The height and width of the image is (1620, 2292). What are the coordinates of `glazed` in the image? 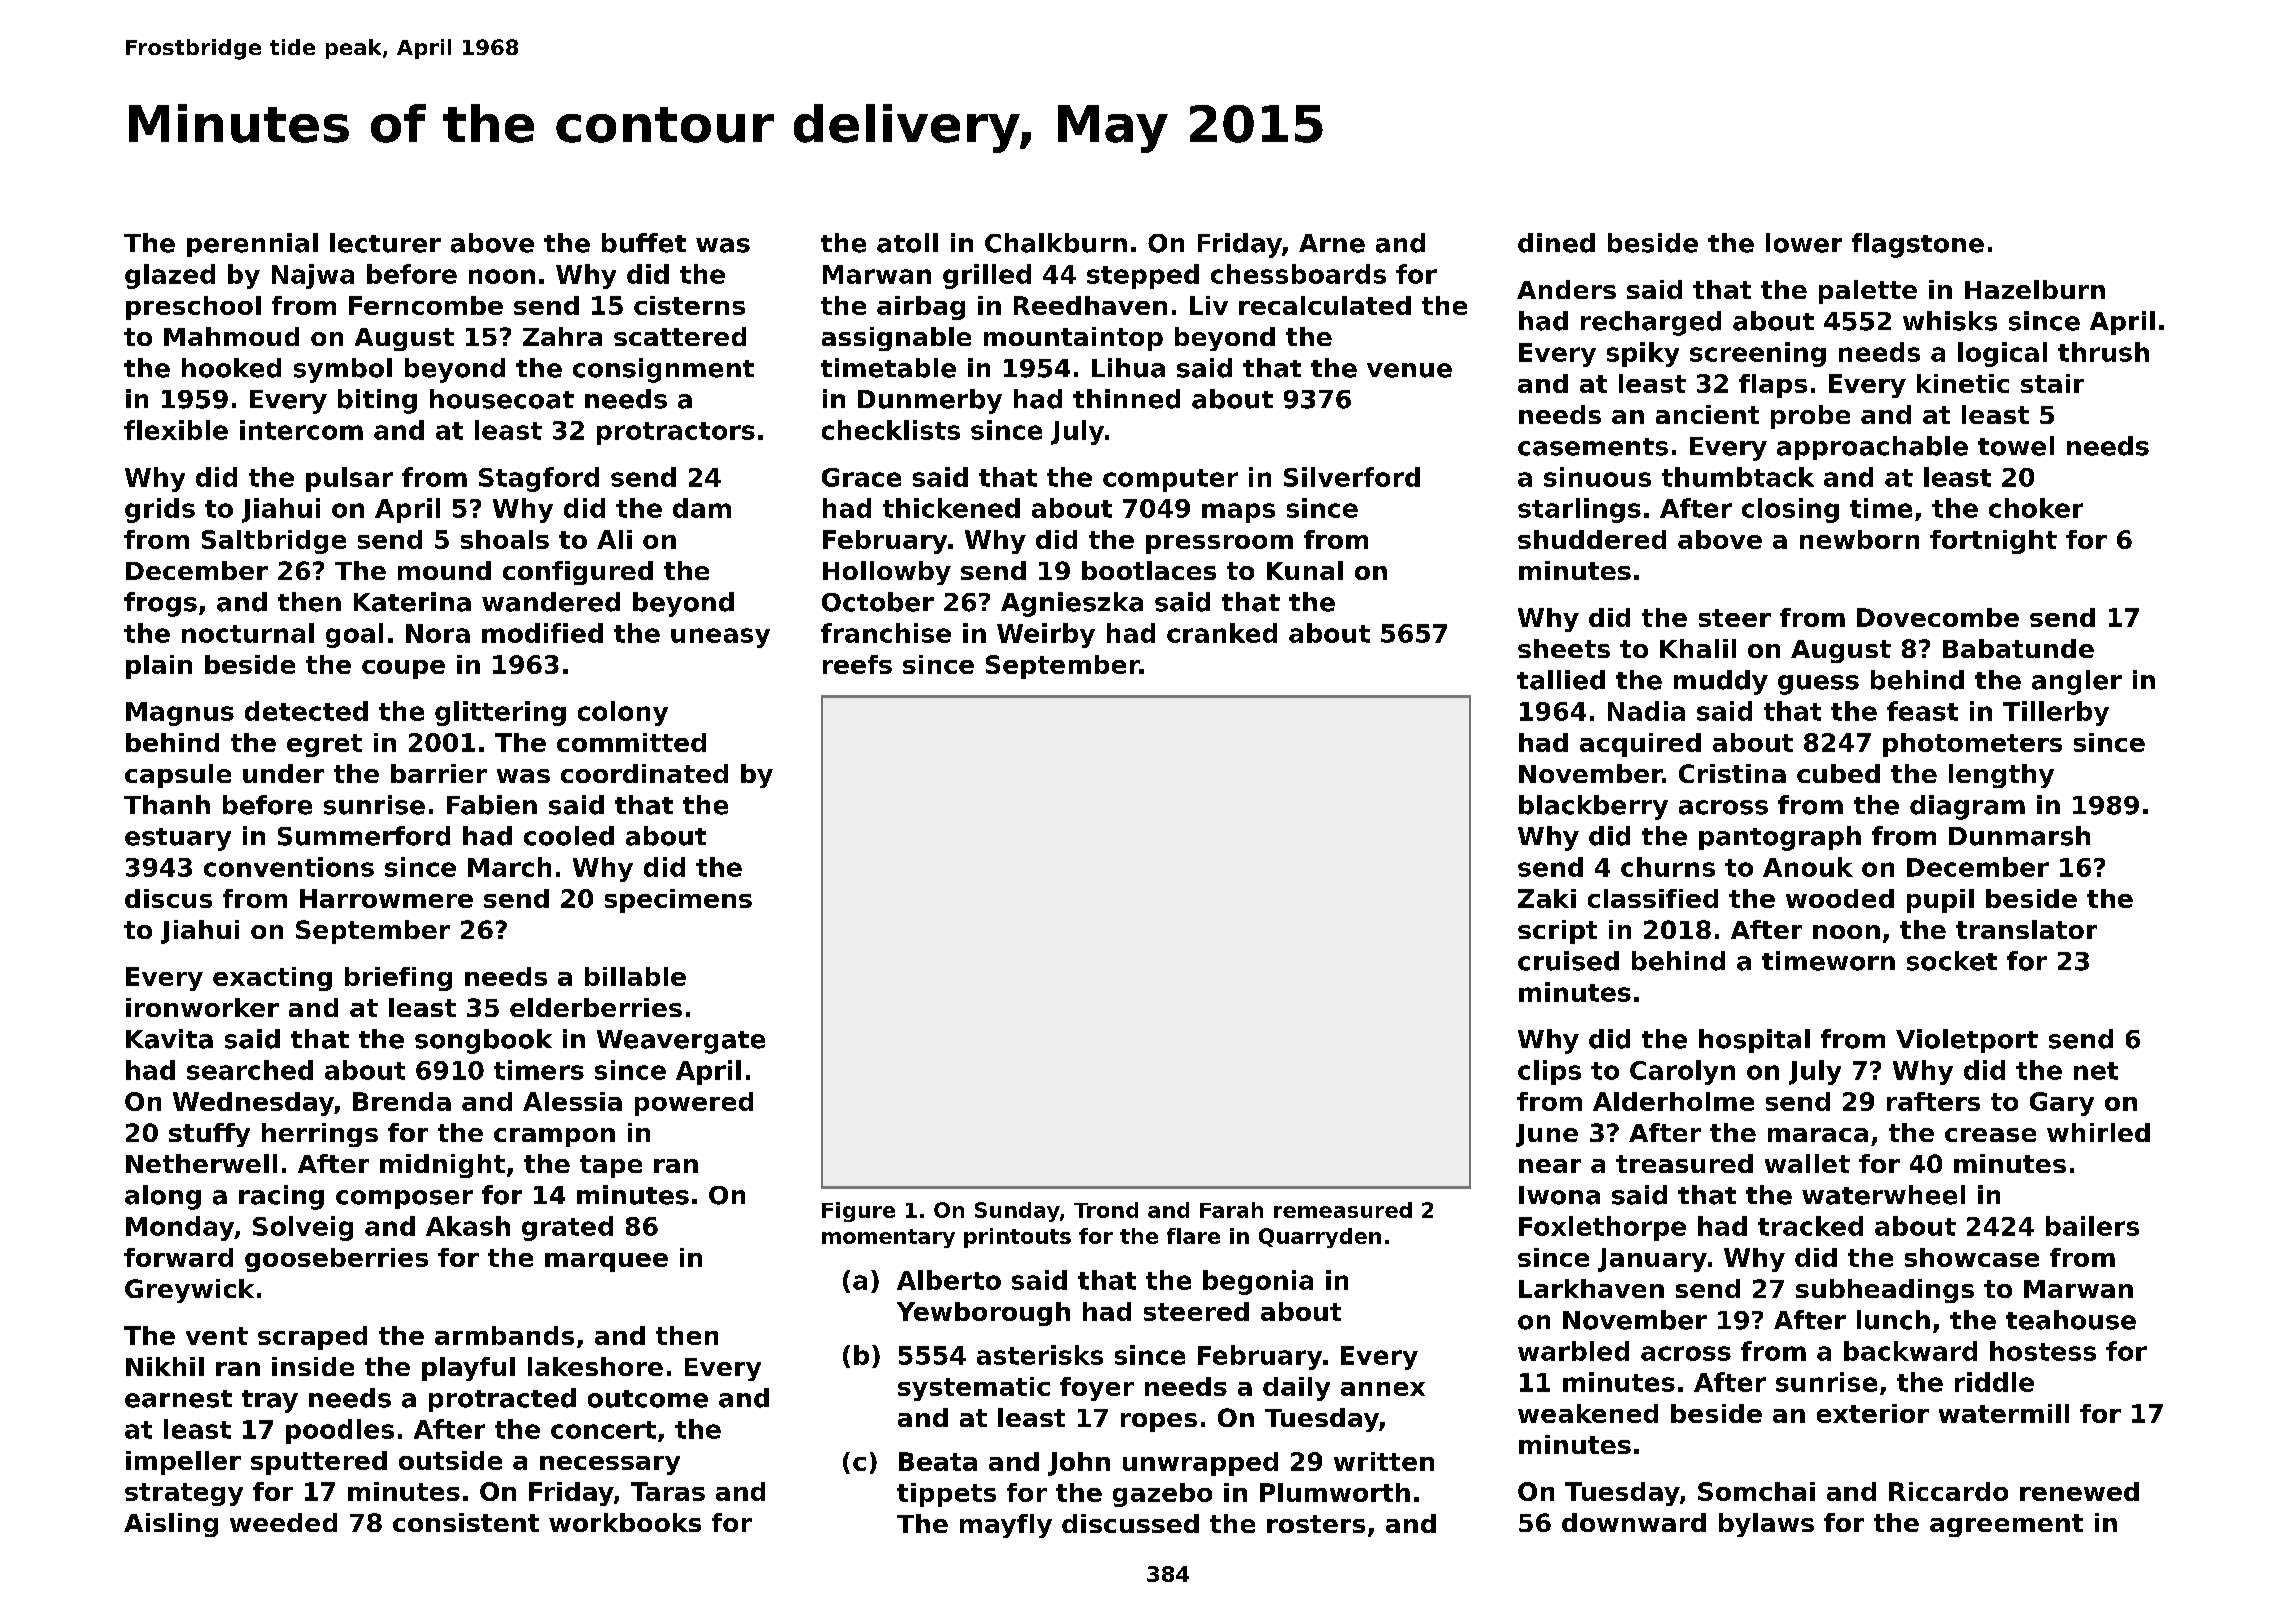 It's located at (170, 276).
